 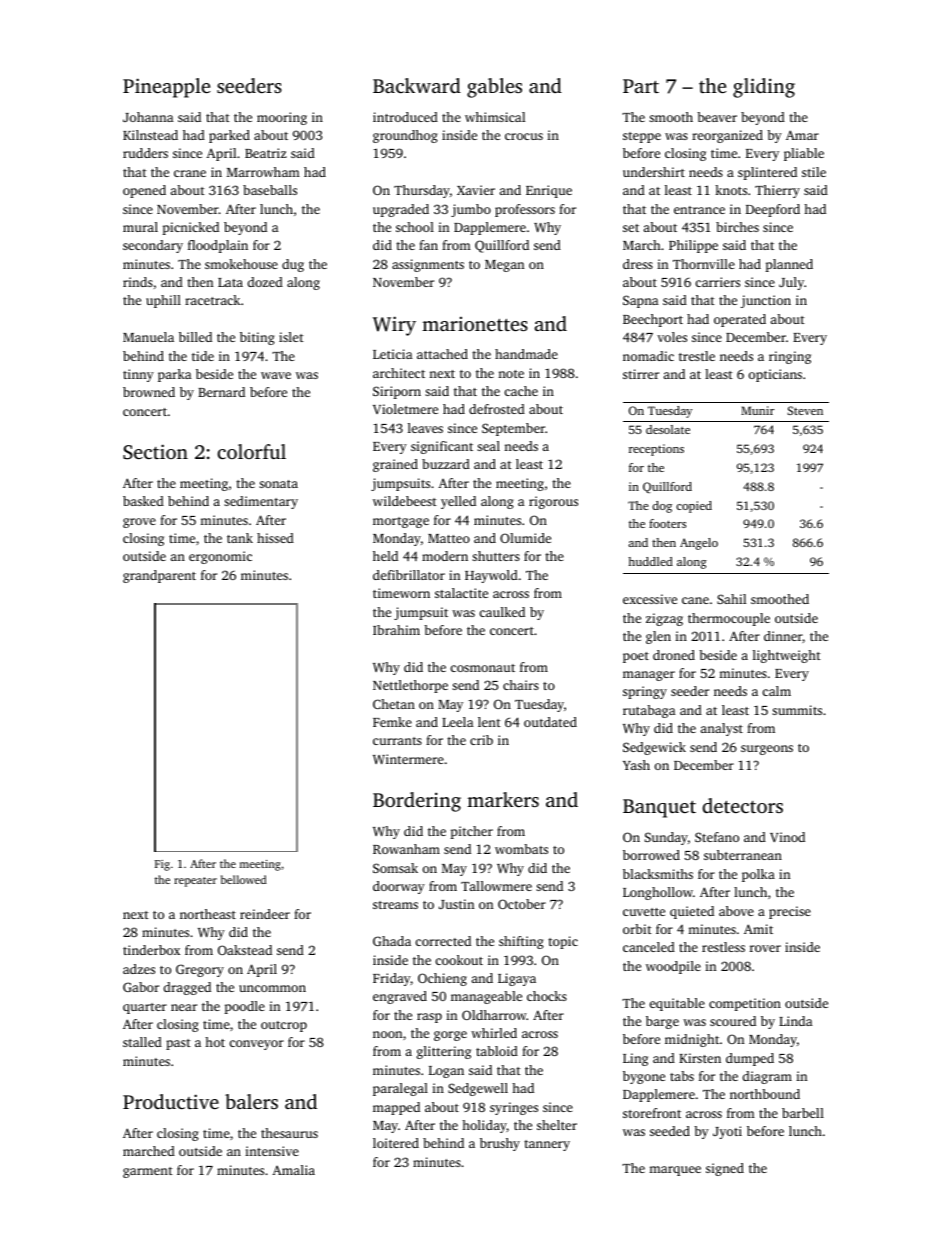 I want to click on scoured, so click(x=733, y=1021).
